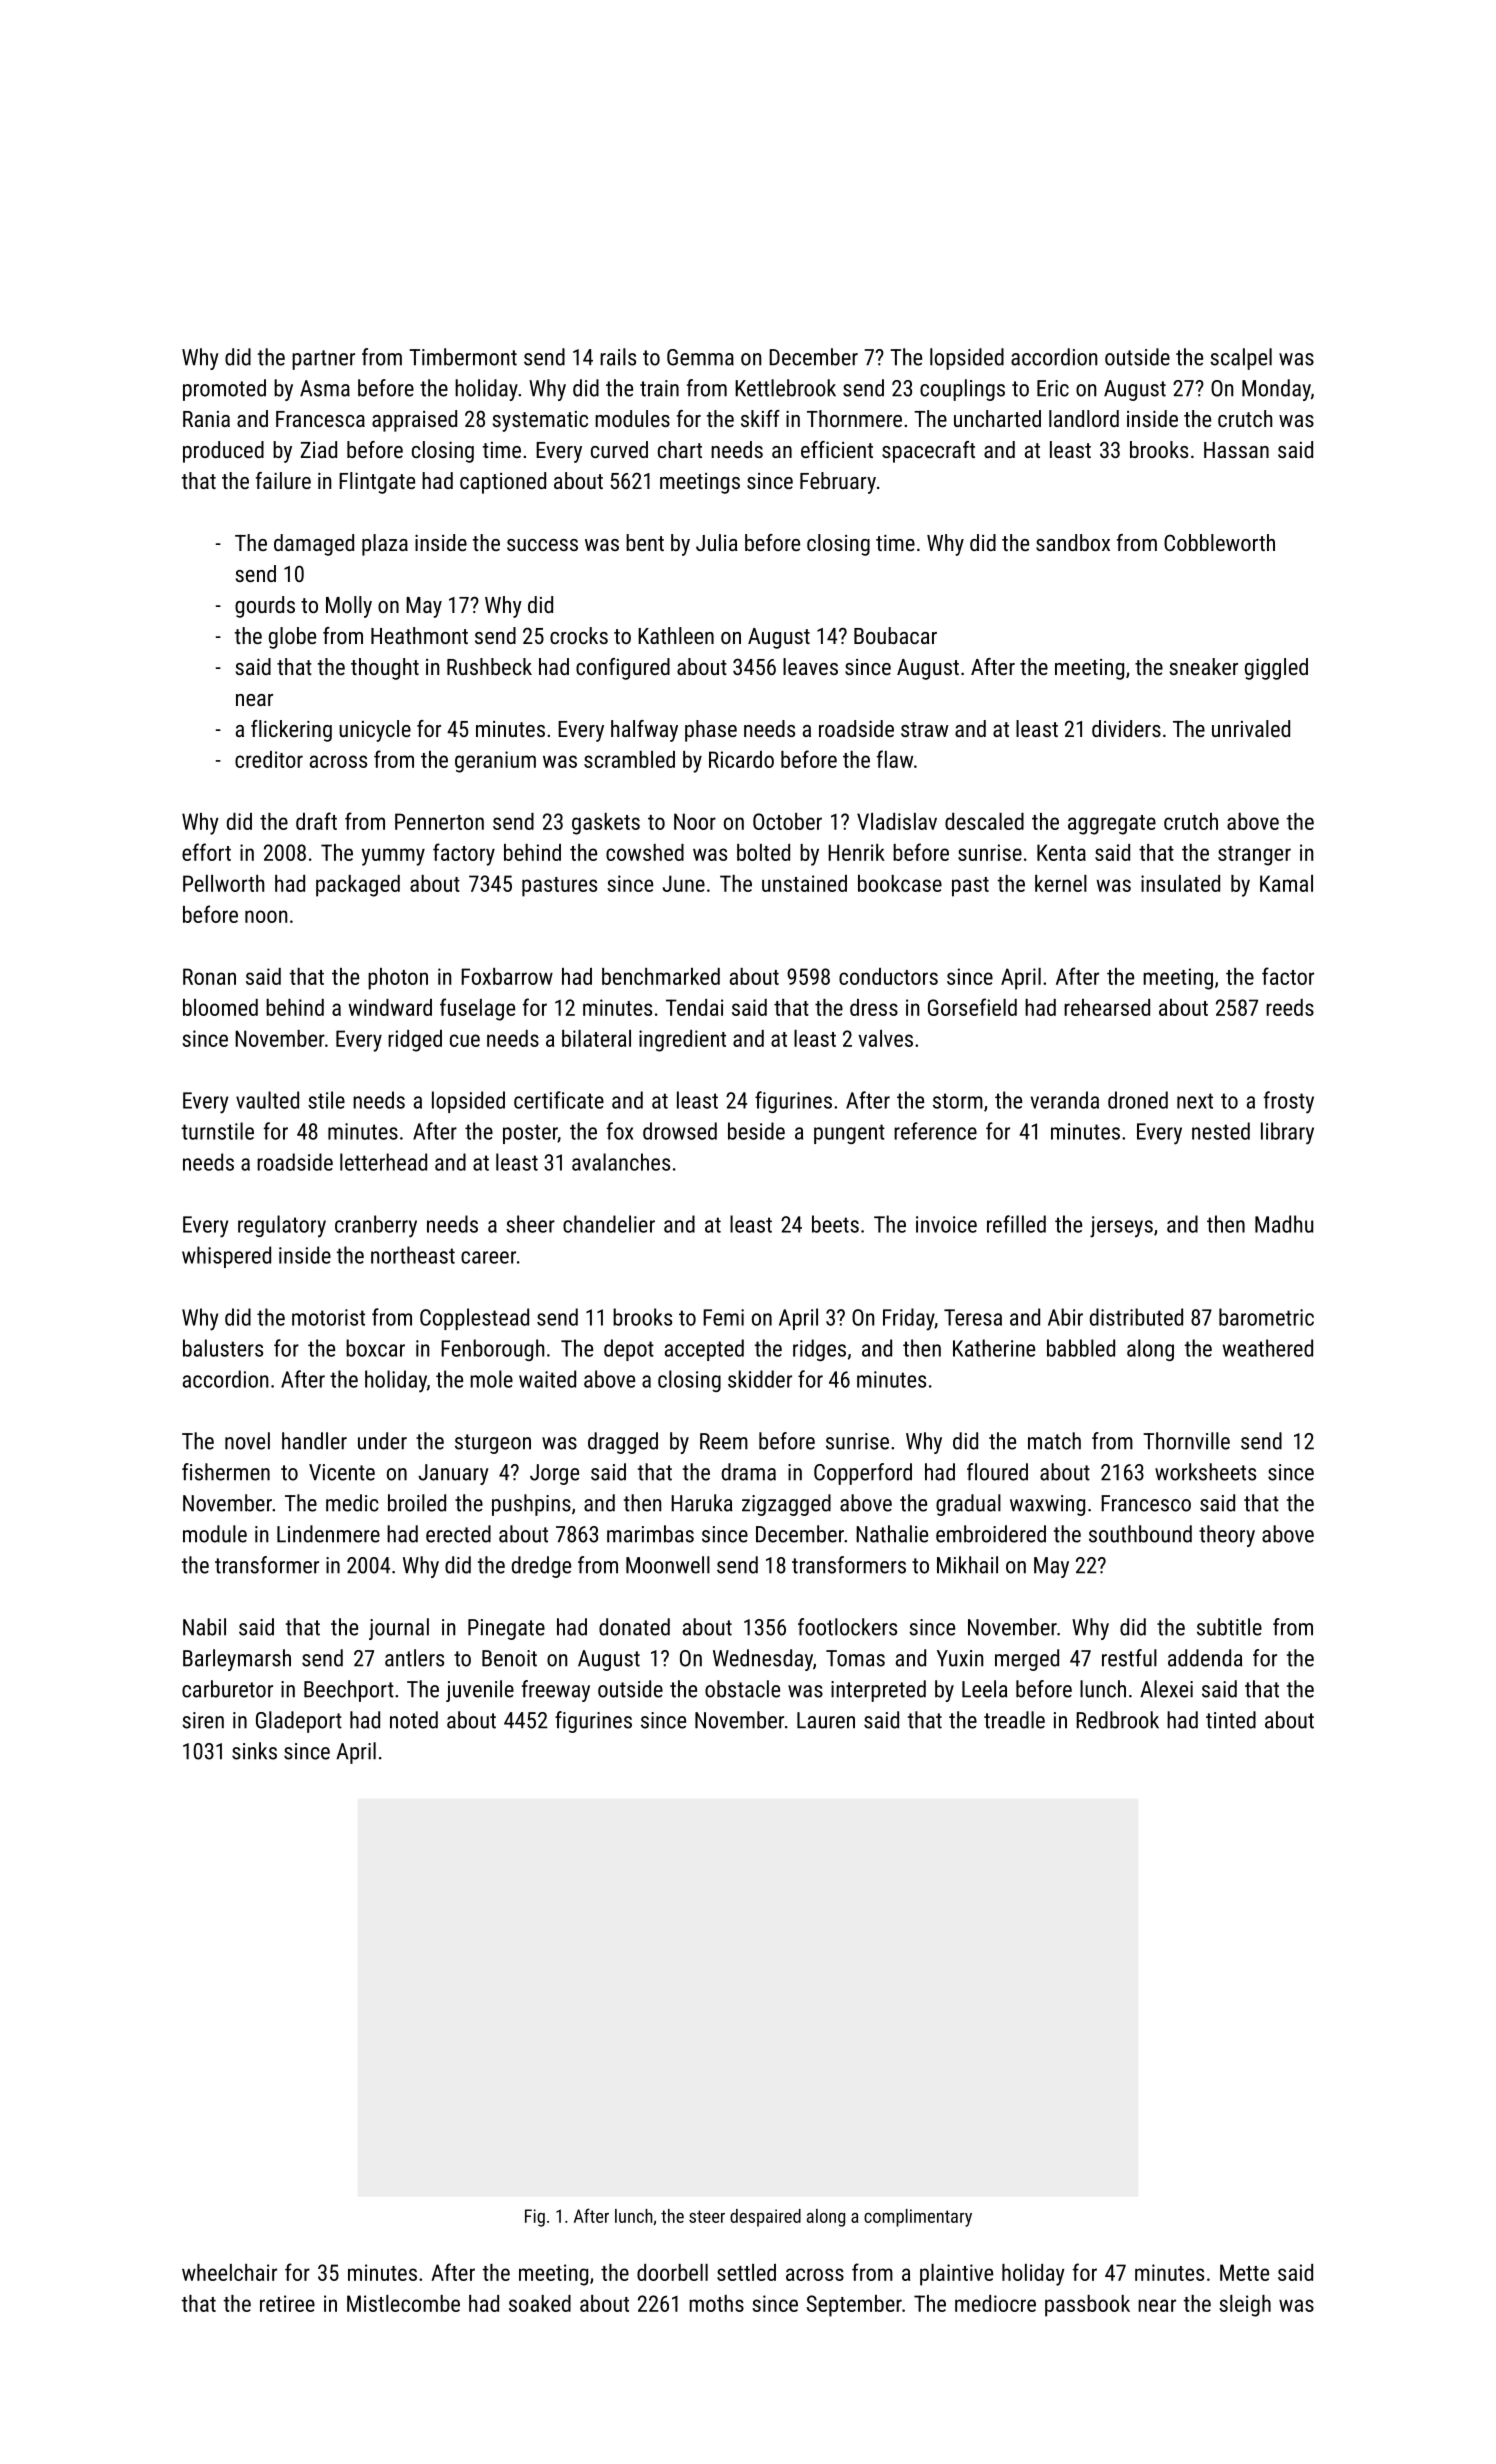 The image size is (1496, 2464). What do you see at coordinates (1087, 2306) in the page?
I see `passbook` at bounding box center [1087, 2306].
